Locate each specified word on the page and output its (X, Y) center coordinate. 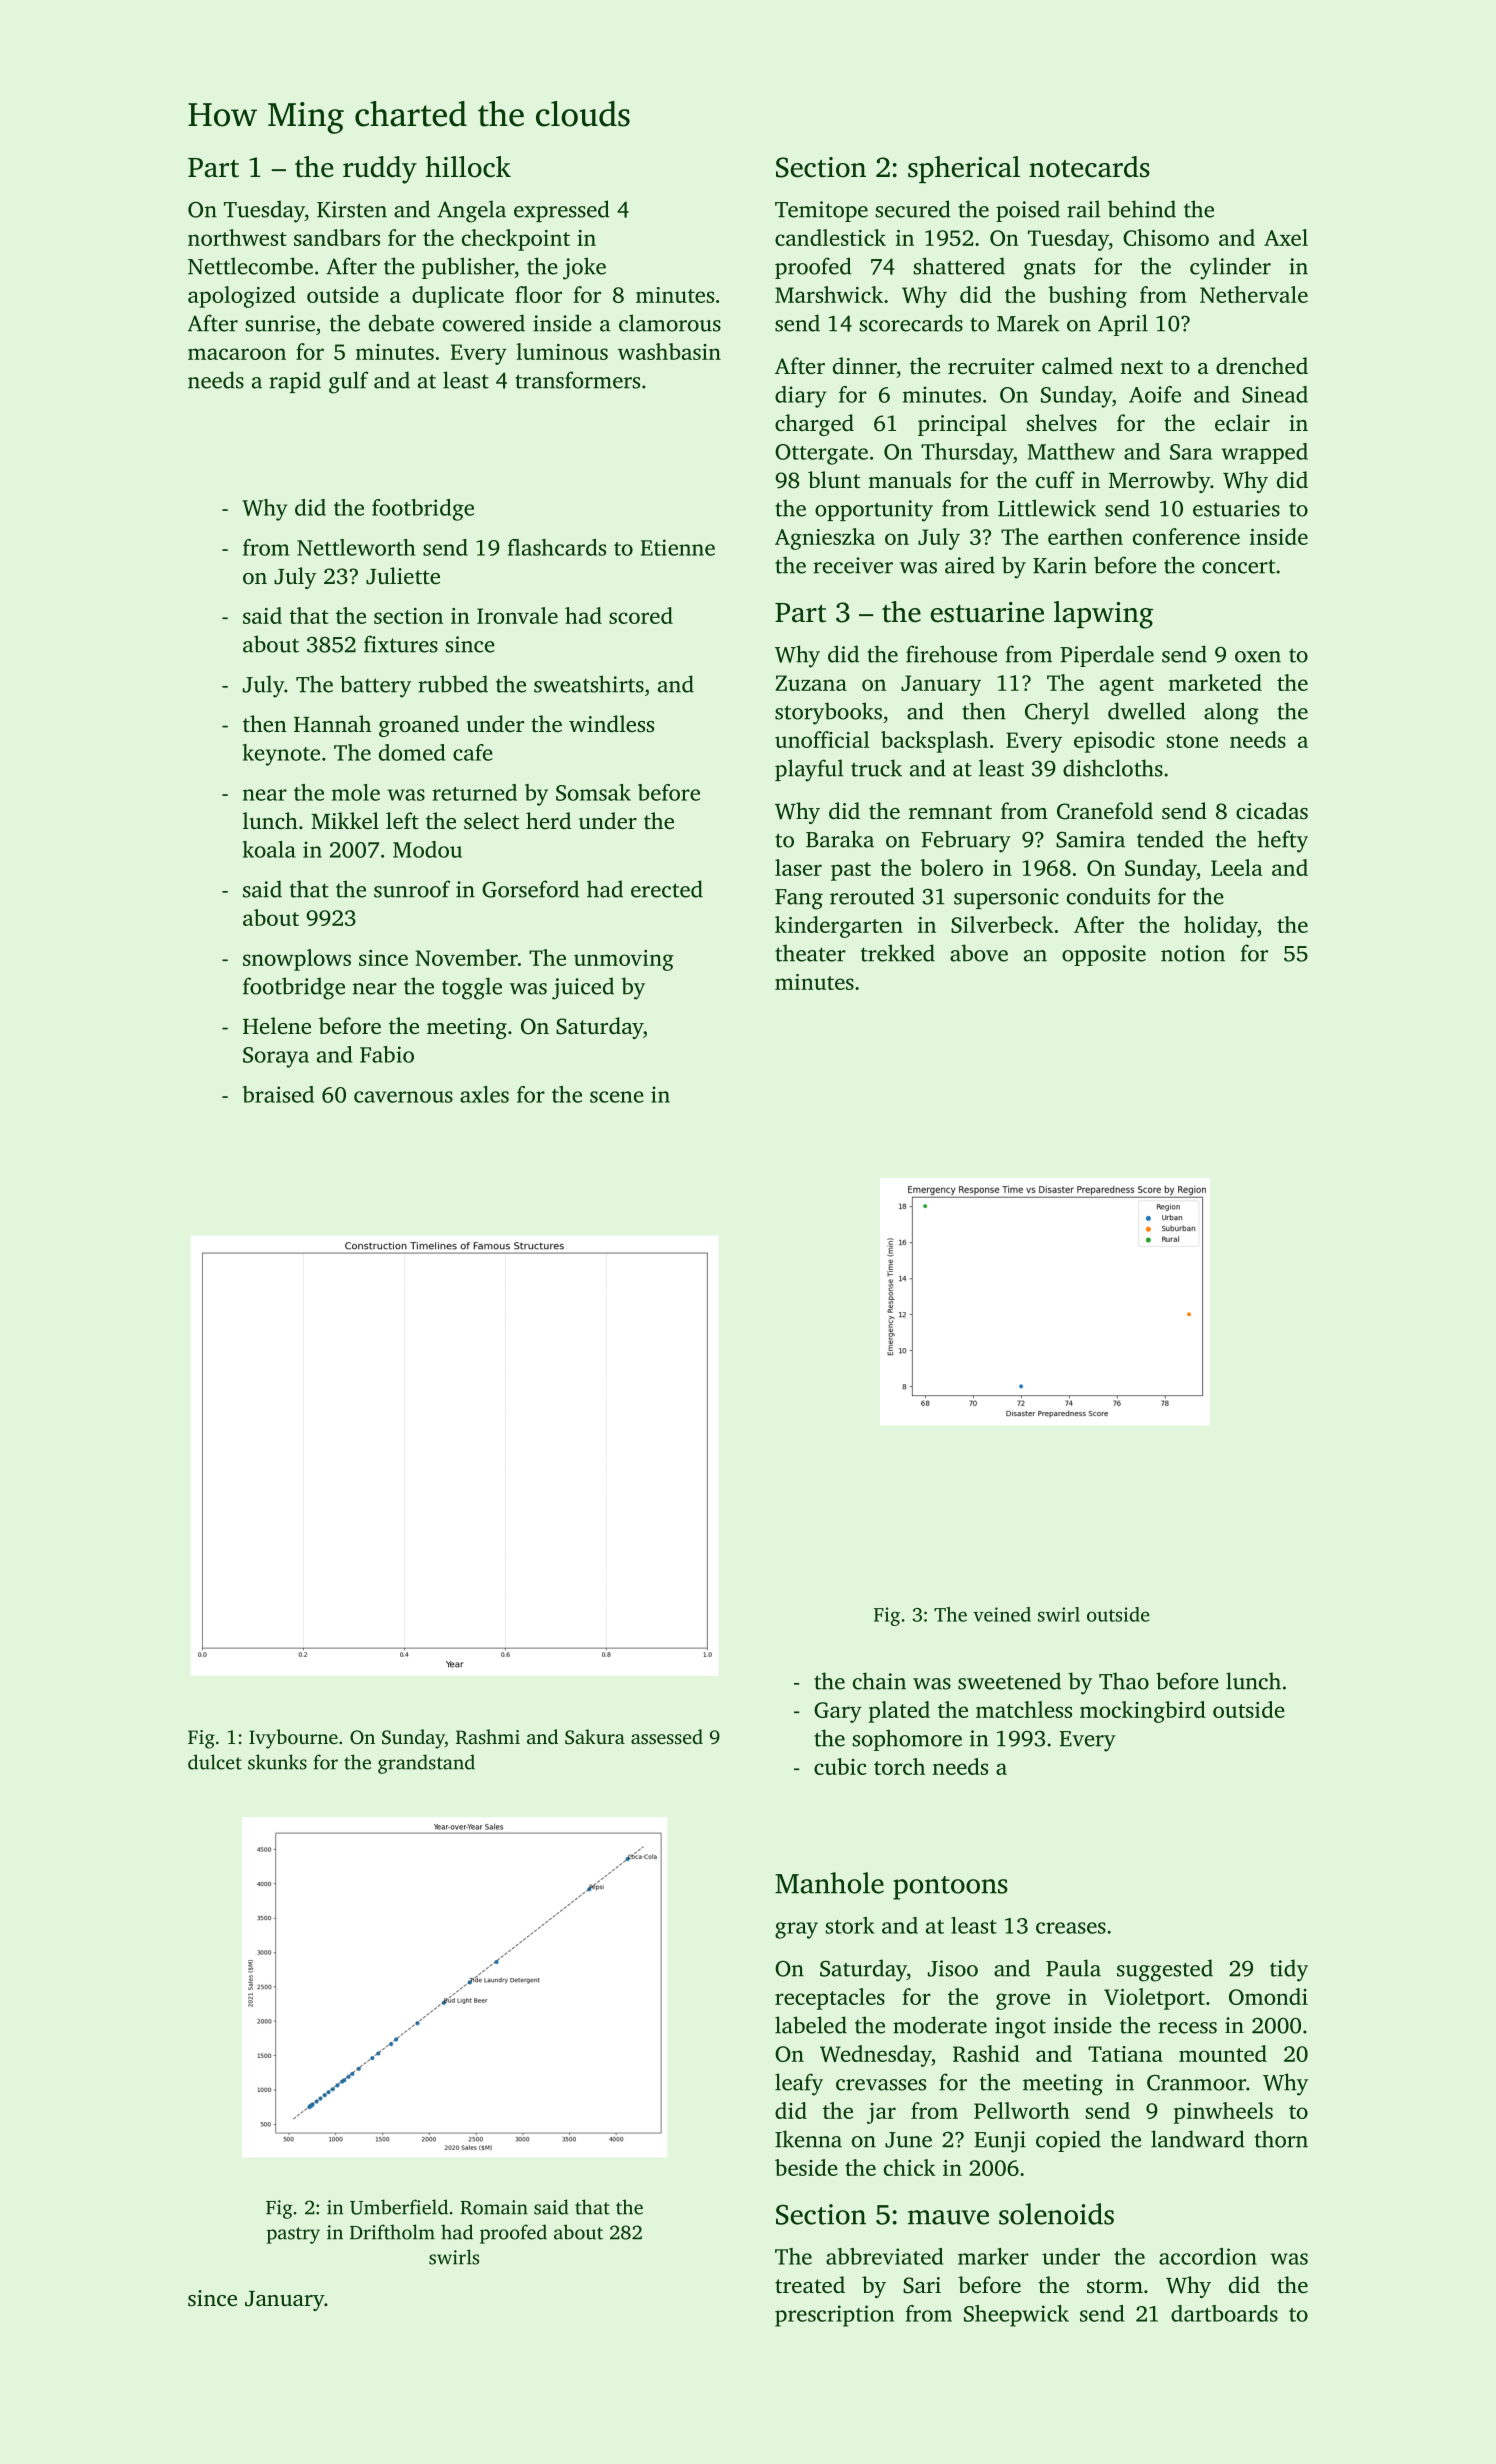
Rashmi (488, 1737)
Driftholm (392, 2232)
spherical (964, 169)
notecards (1089, 167)
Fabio (387, 1054)
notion (1193, 953)
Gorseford (530, 889)
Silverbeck (1002, 924)
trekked (898, 953)
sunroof (412, 889)
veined (1002, 1614)
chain (879, 1681)
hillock (468, 167)
